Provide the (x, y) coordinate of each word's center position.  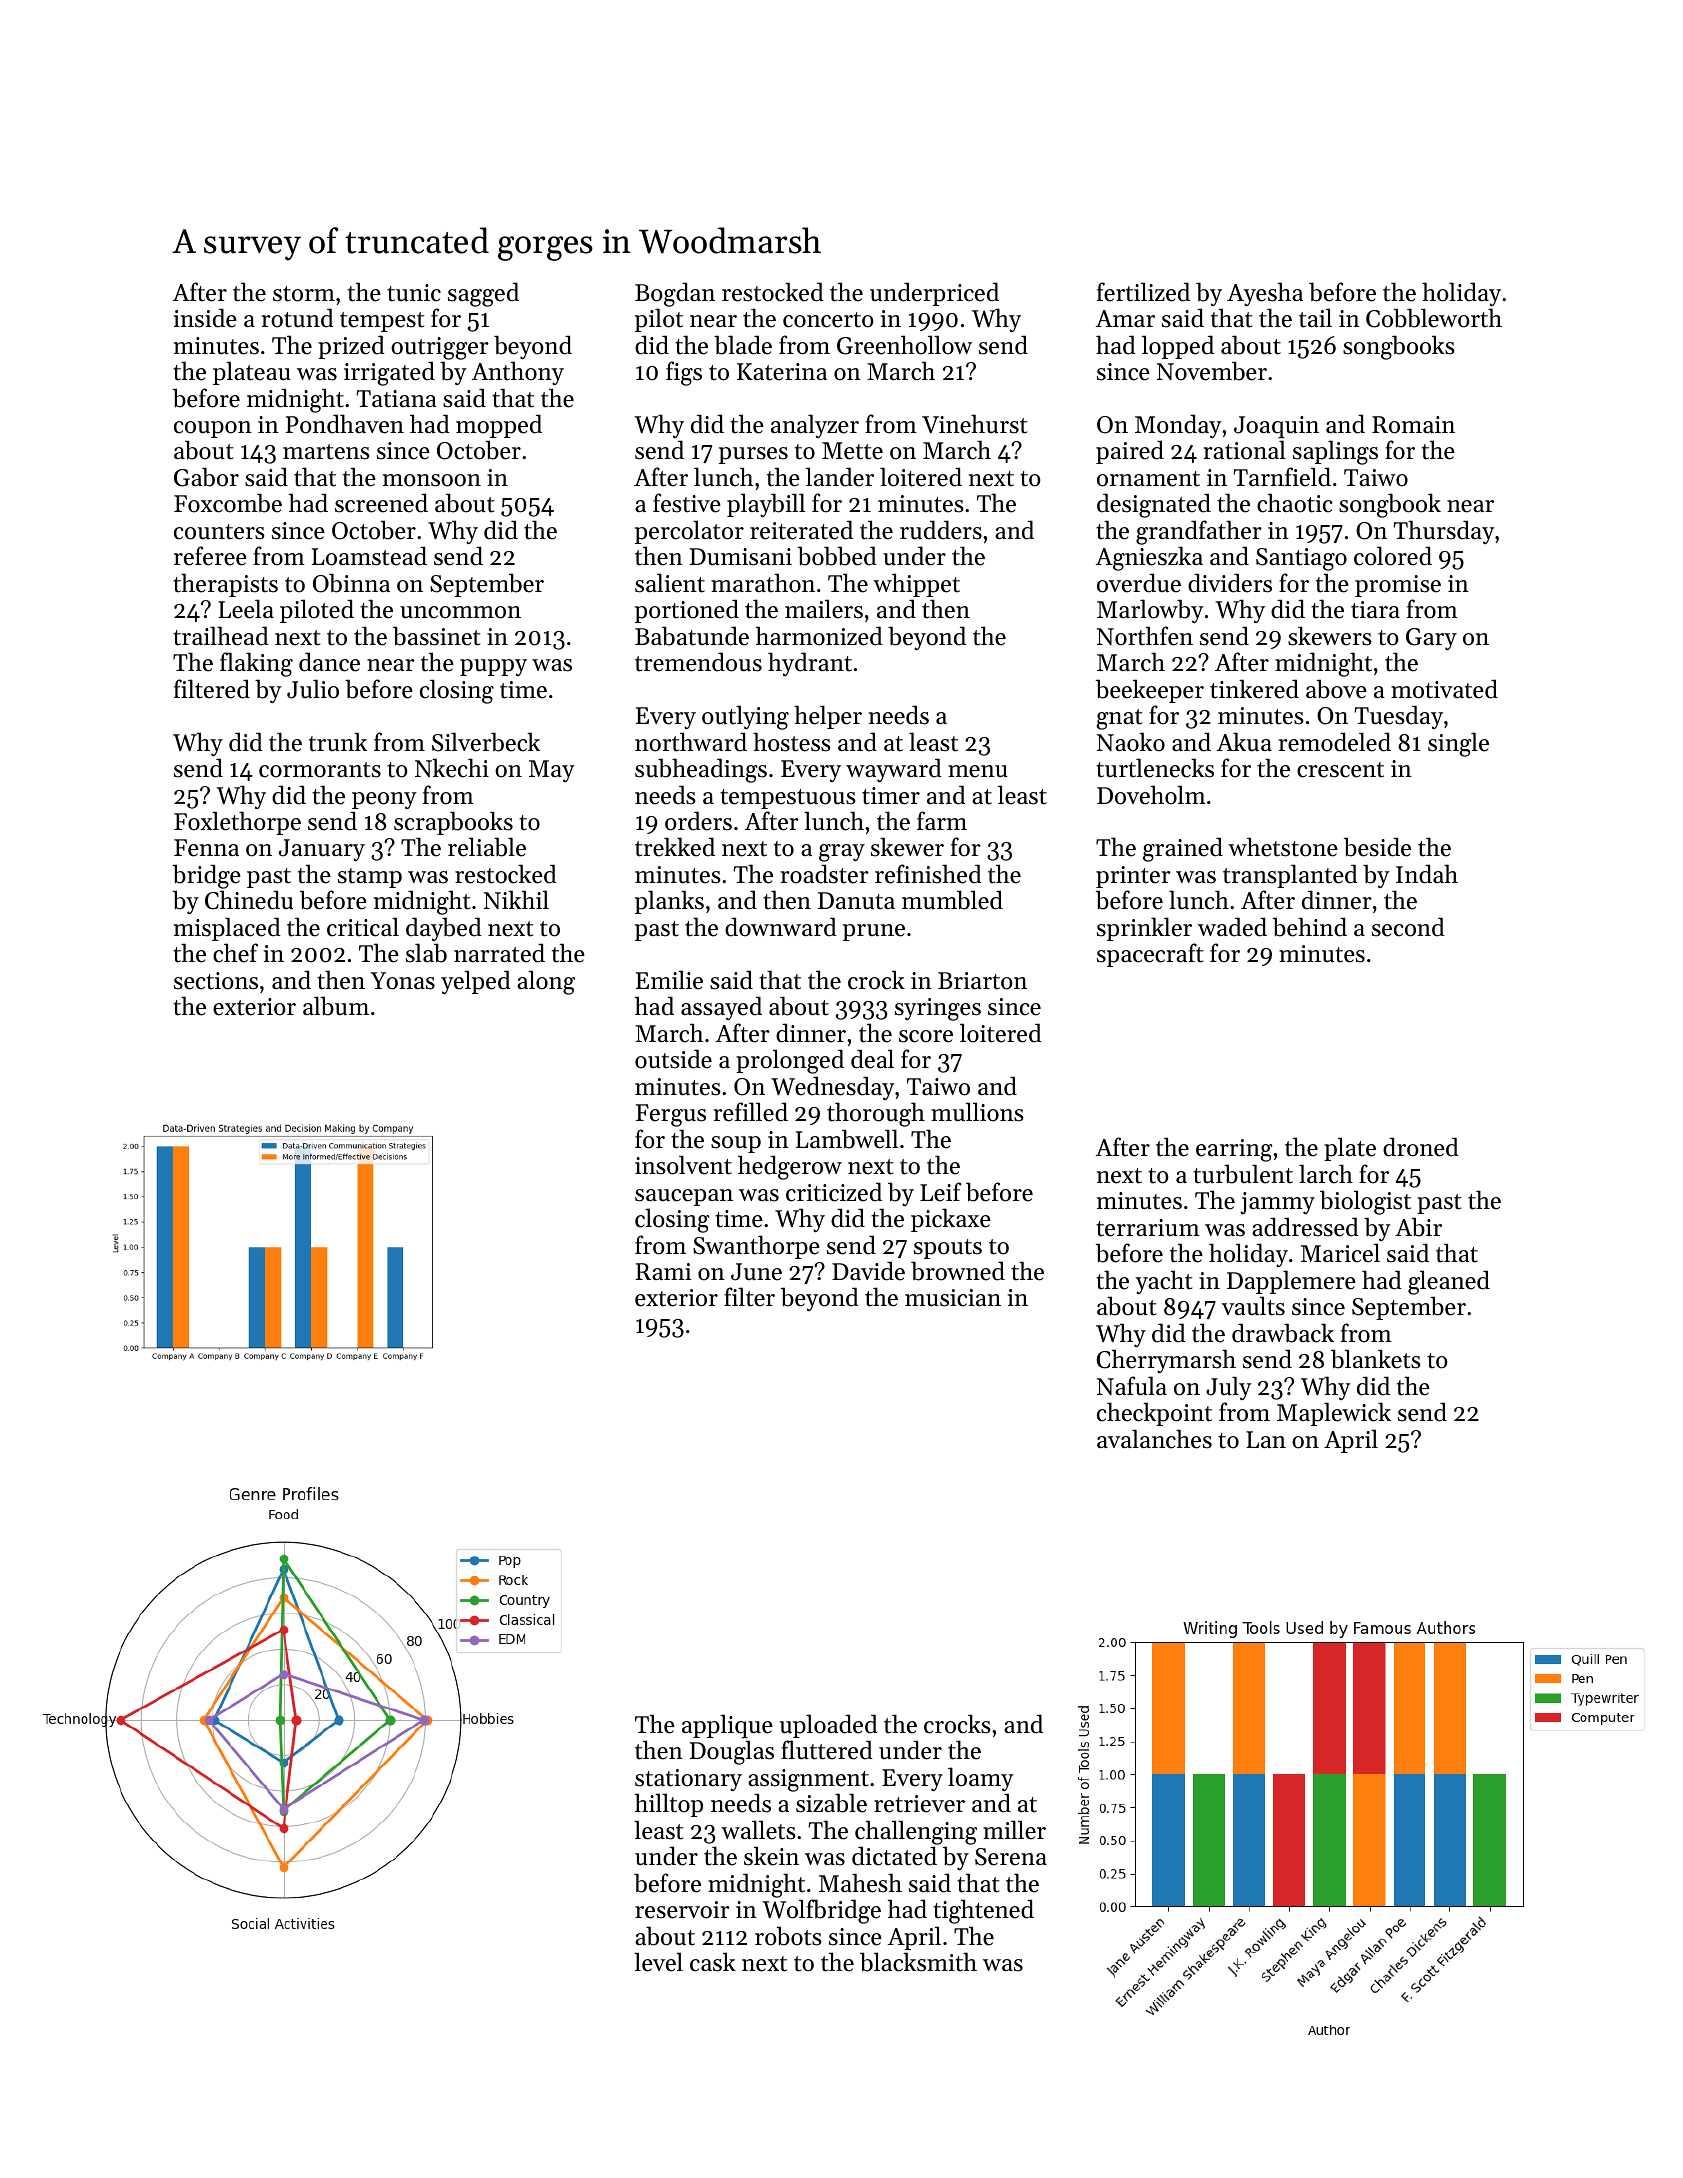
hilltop (669, 1805)
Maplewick (1334, 1414)
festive (687, 503)
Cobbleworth (1434, 318)
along (546, 982)
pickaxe (951, 1220)
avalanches (1154, 1439)
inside (205, 318)
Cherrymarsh (1166, 1361)
